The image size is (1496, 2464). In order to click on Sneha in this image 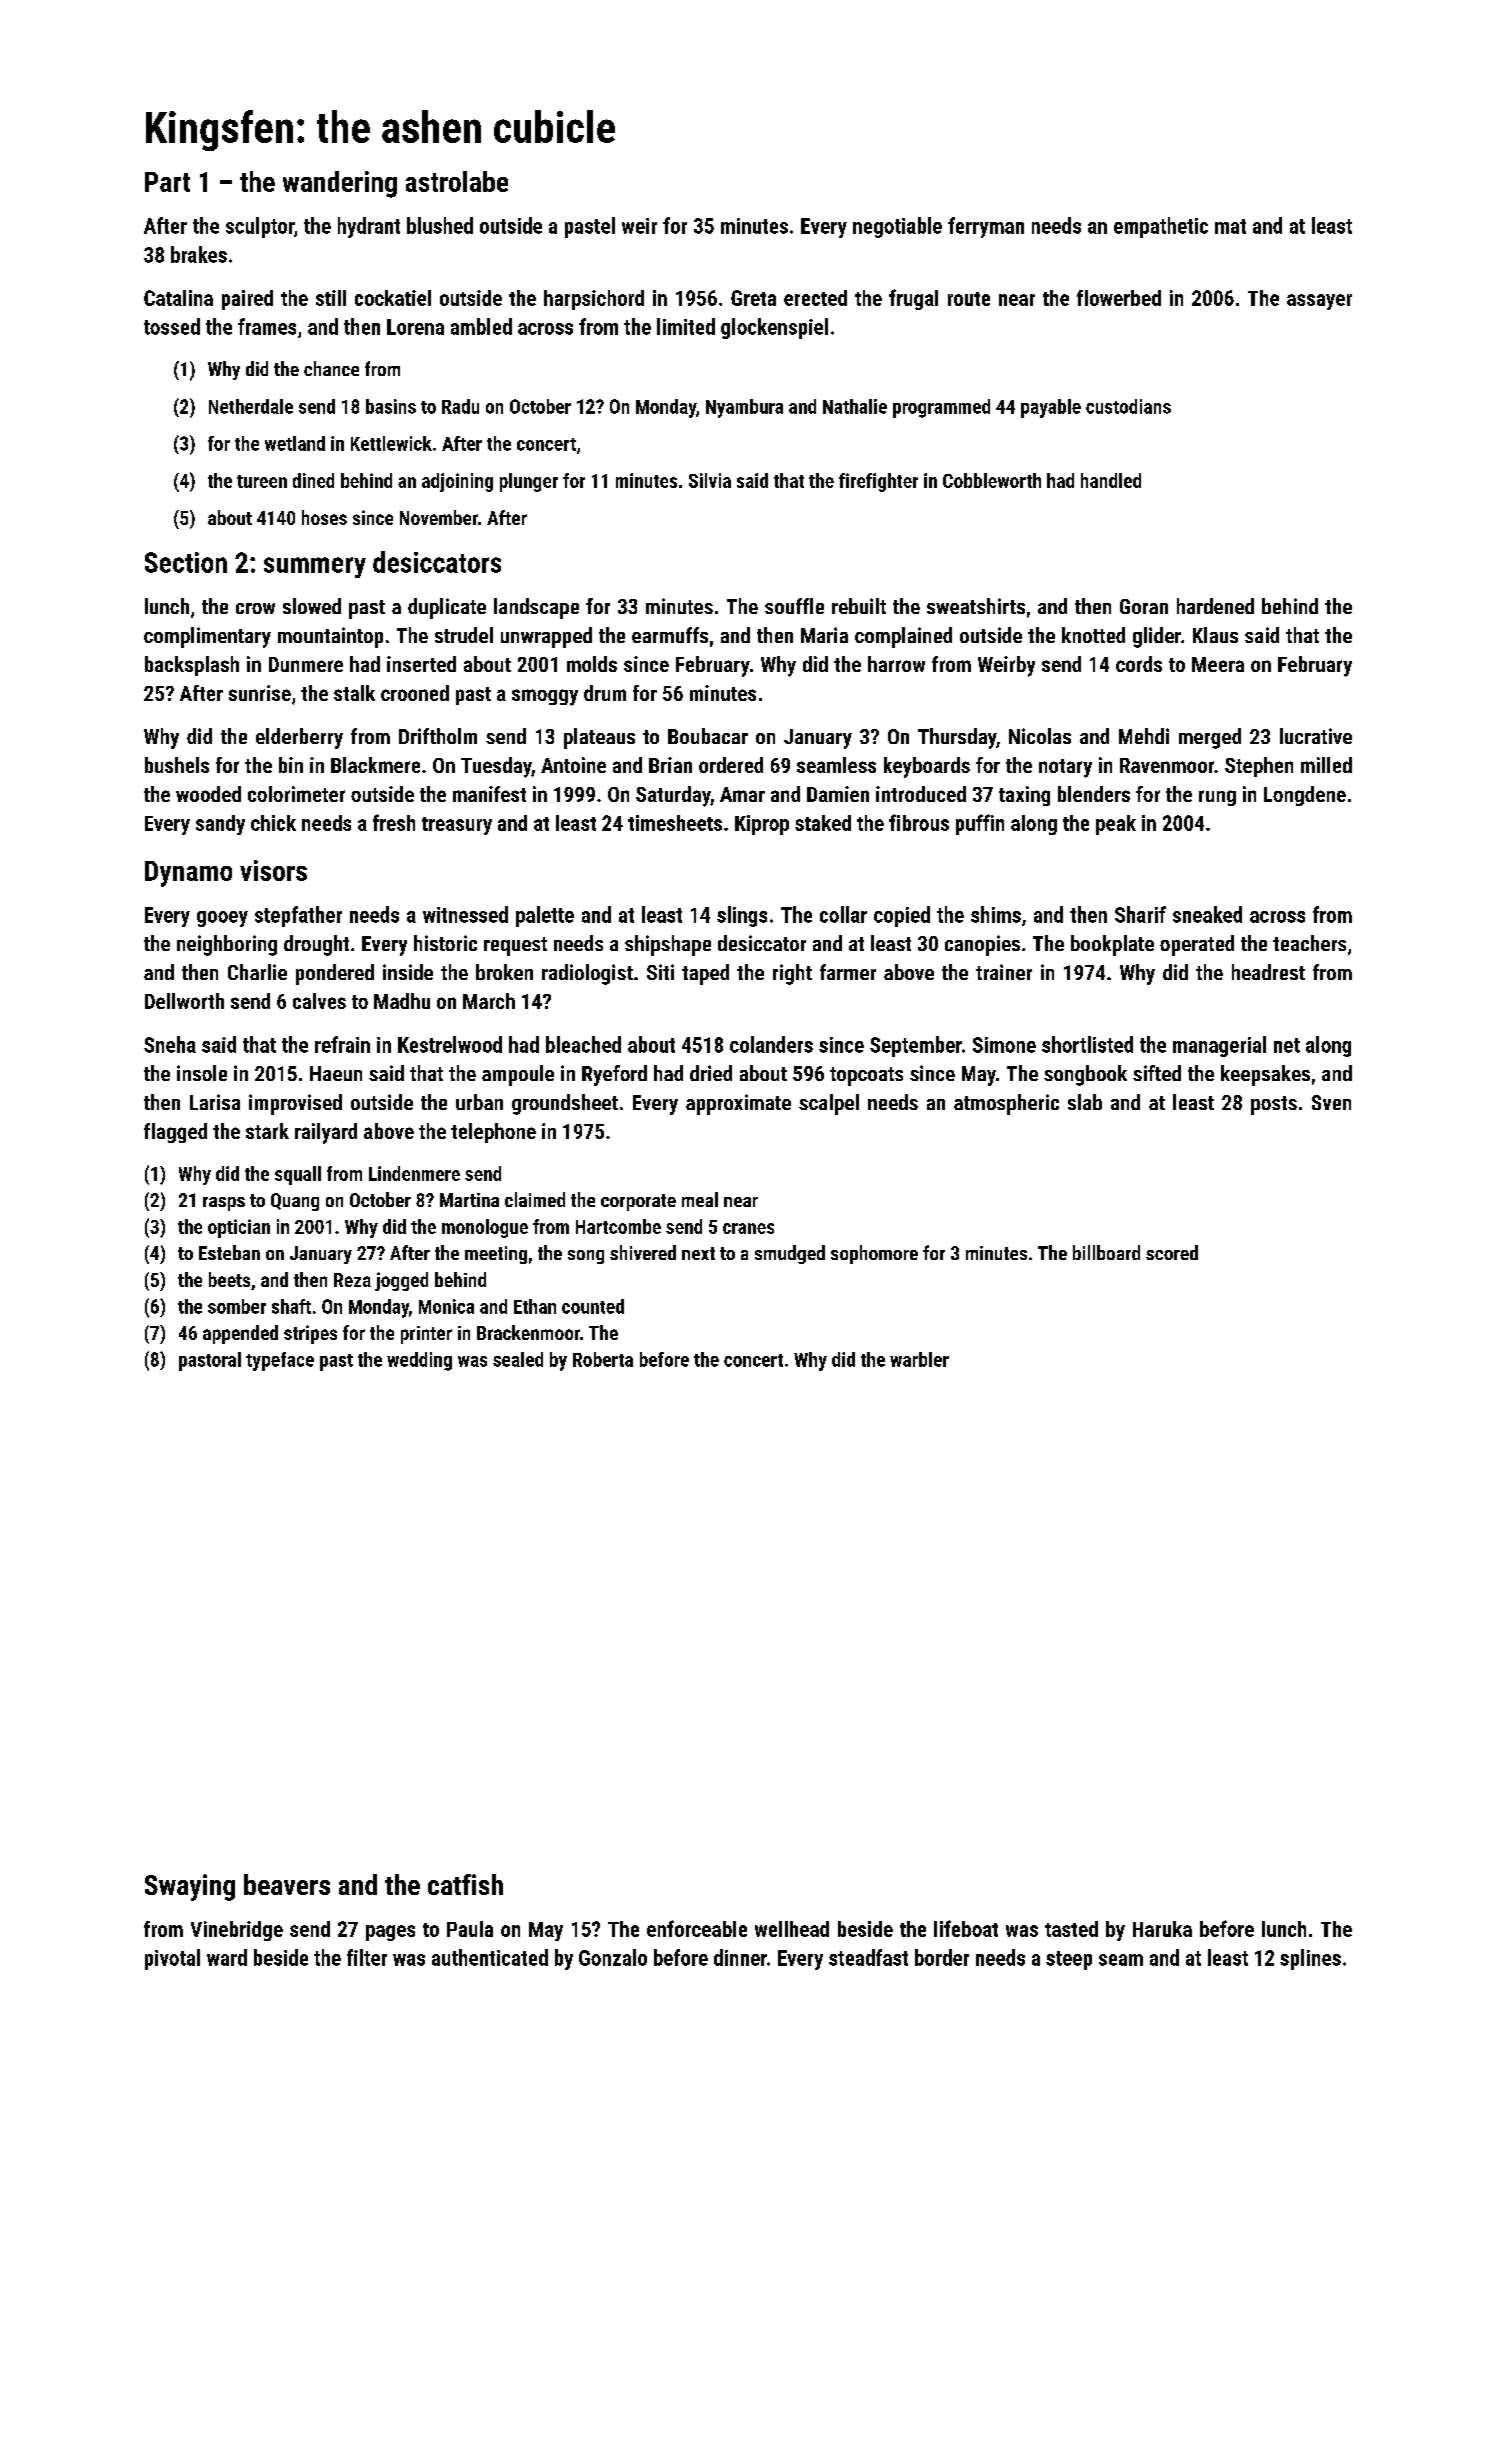, I will do `click(170, 1044)`.
